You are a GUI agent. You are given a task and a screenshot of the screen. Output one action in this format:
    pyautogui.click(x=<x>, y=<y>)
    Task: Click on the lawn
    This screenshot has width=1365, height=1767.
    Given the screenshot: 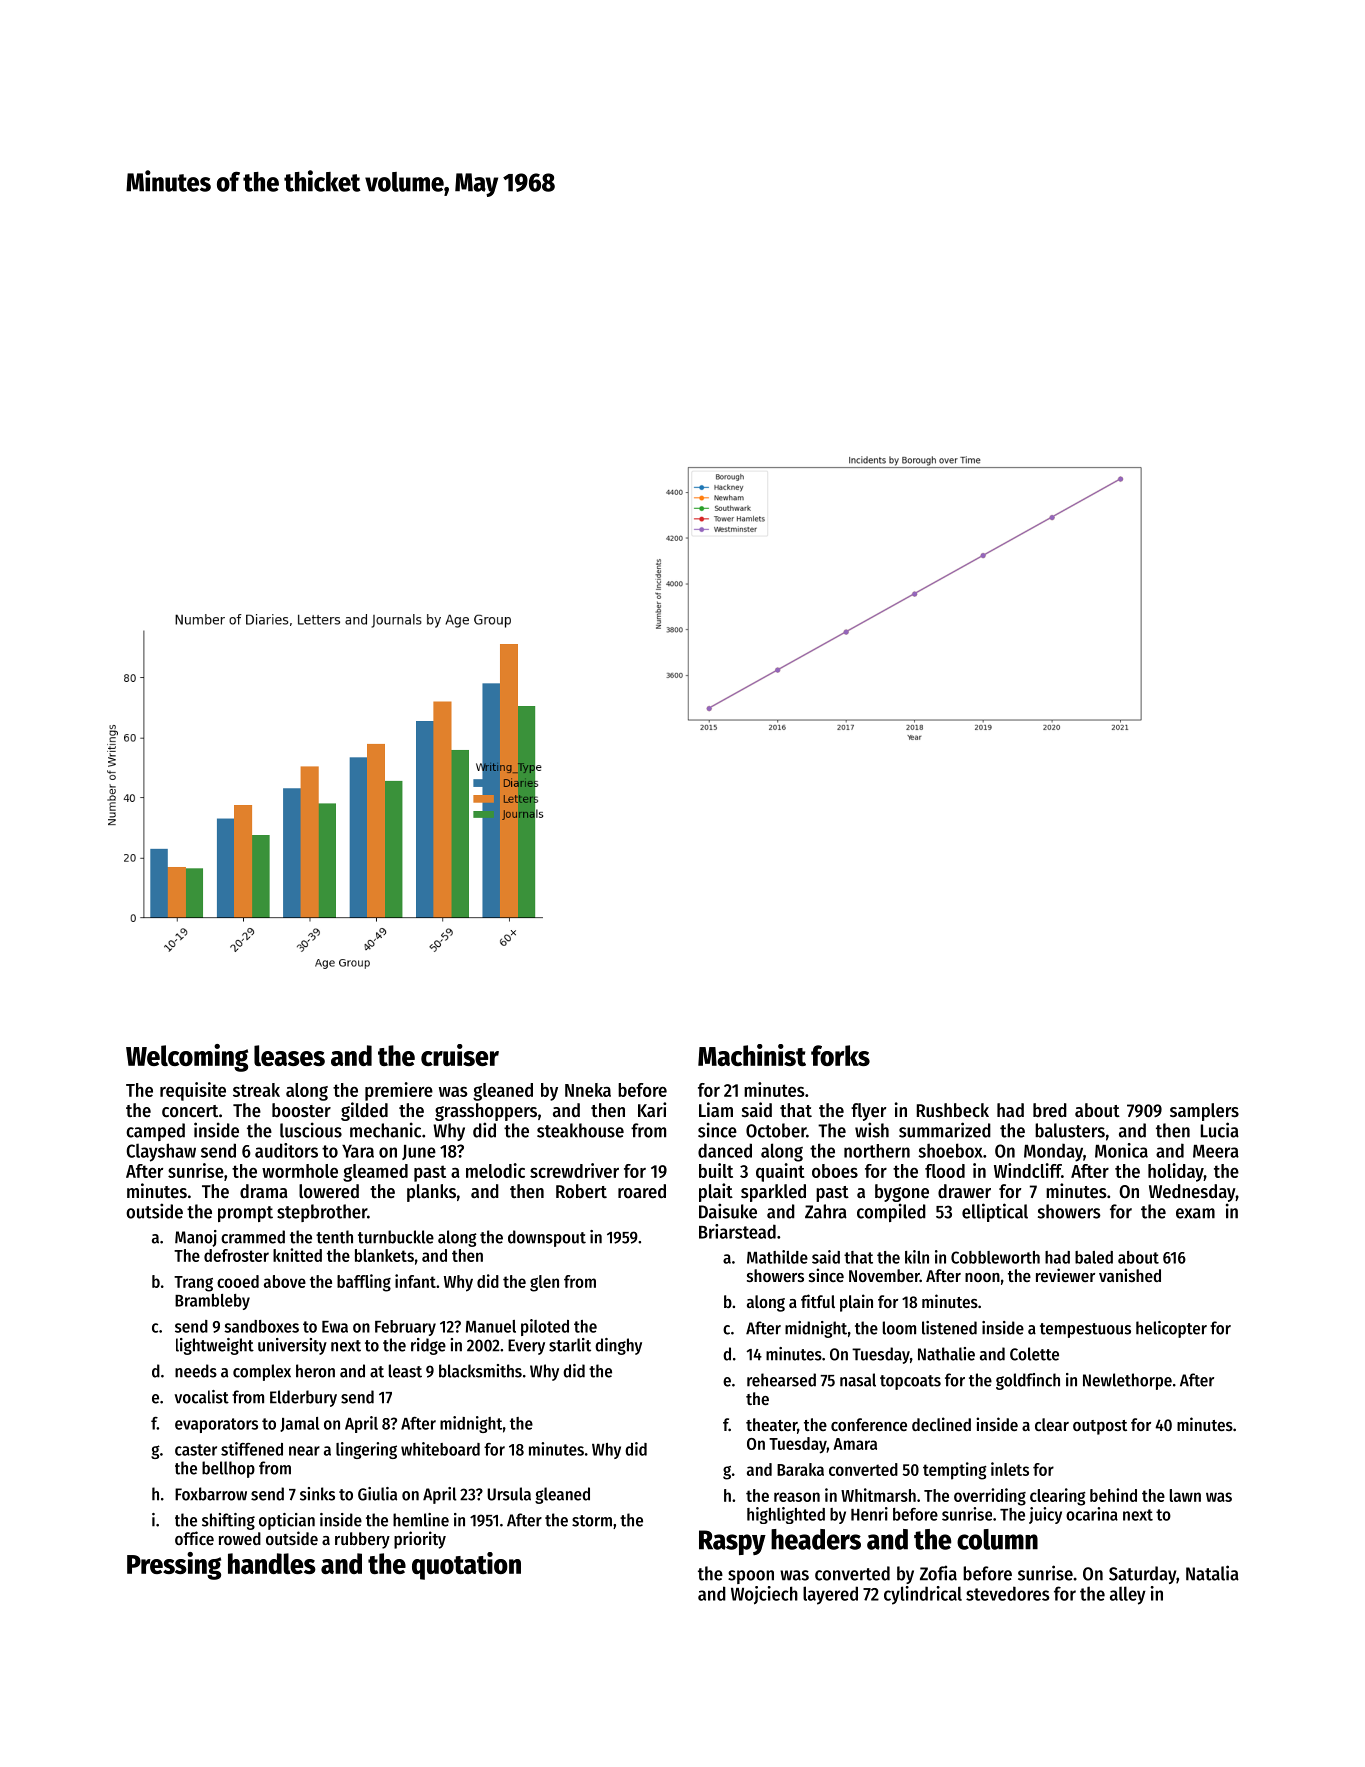 What is the action you would take?
    pyautogui.click(x=1185, y=1495)
